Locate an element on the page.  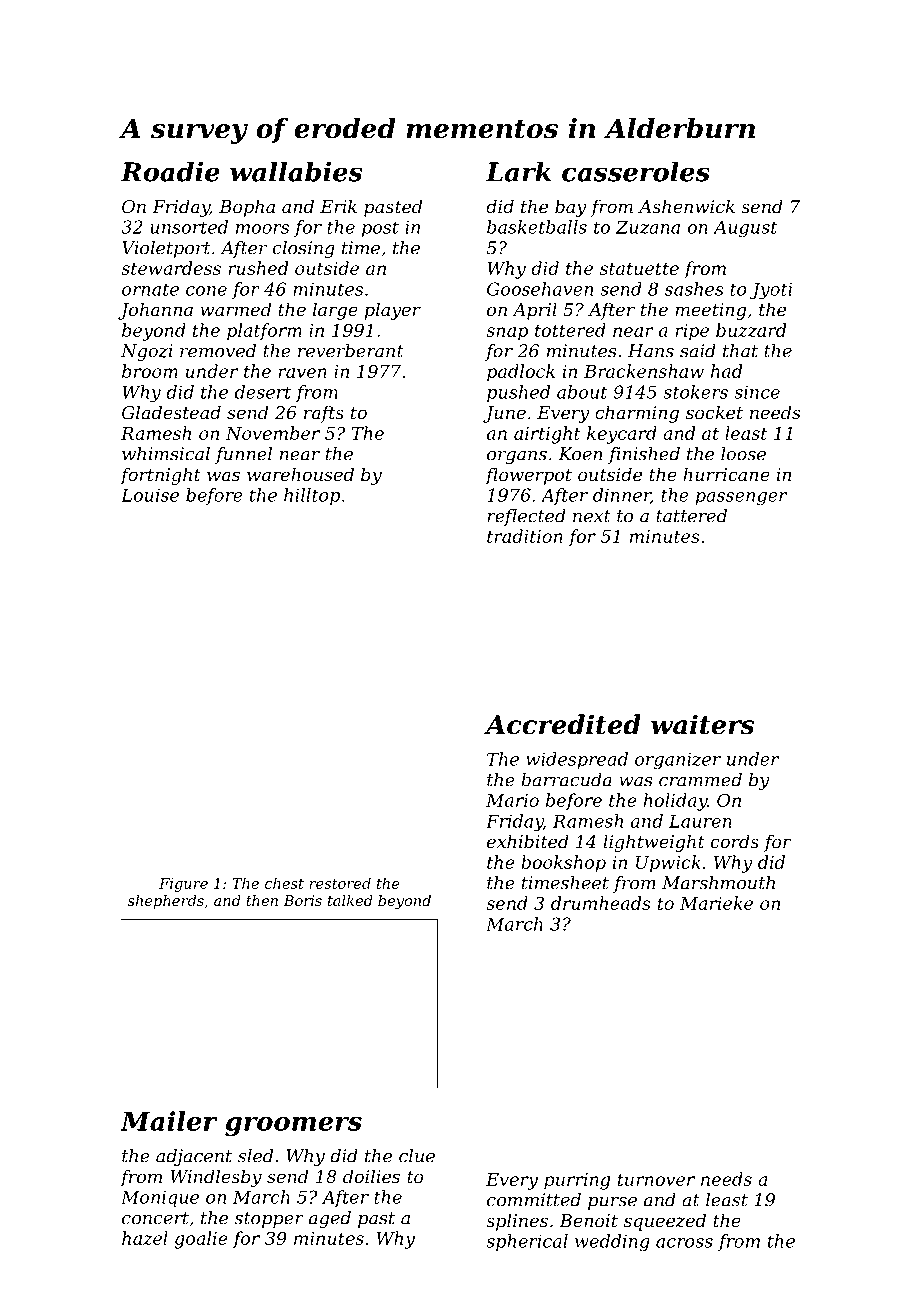
Figure is located at coordinates (183, 885).
